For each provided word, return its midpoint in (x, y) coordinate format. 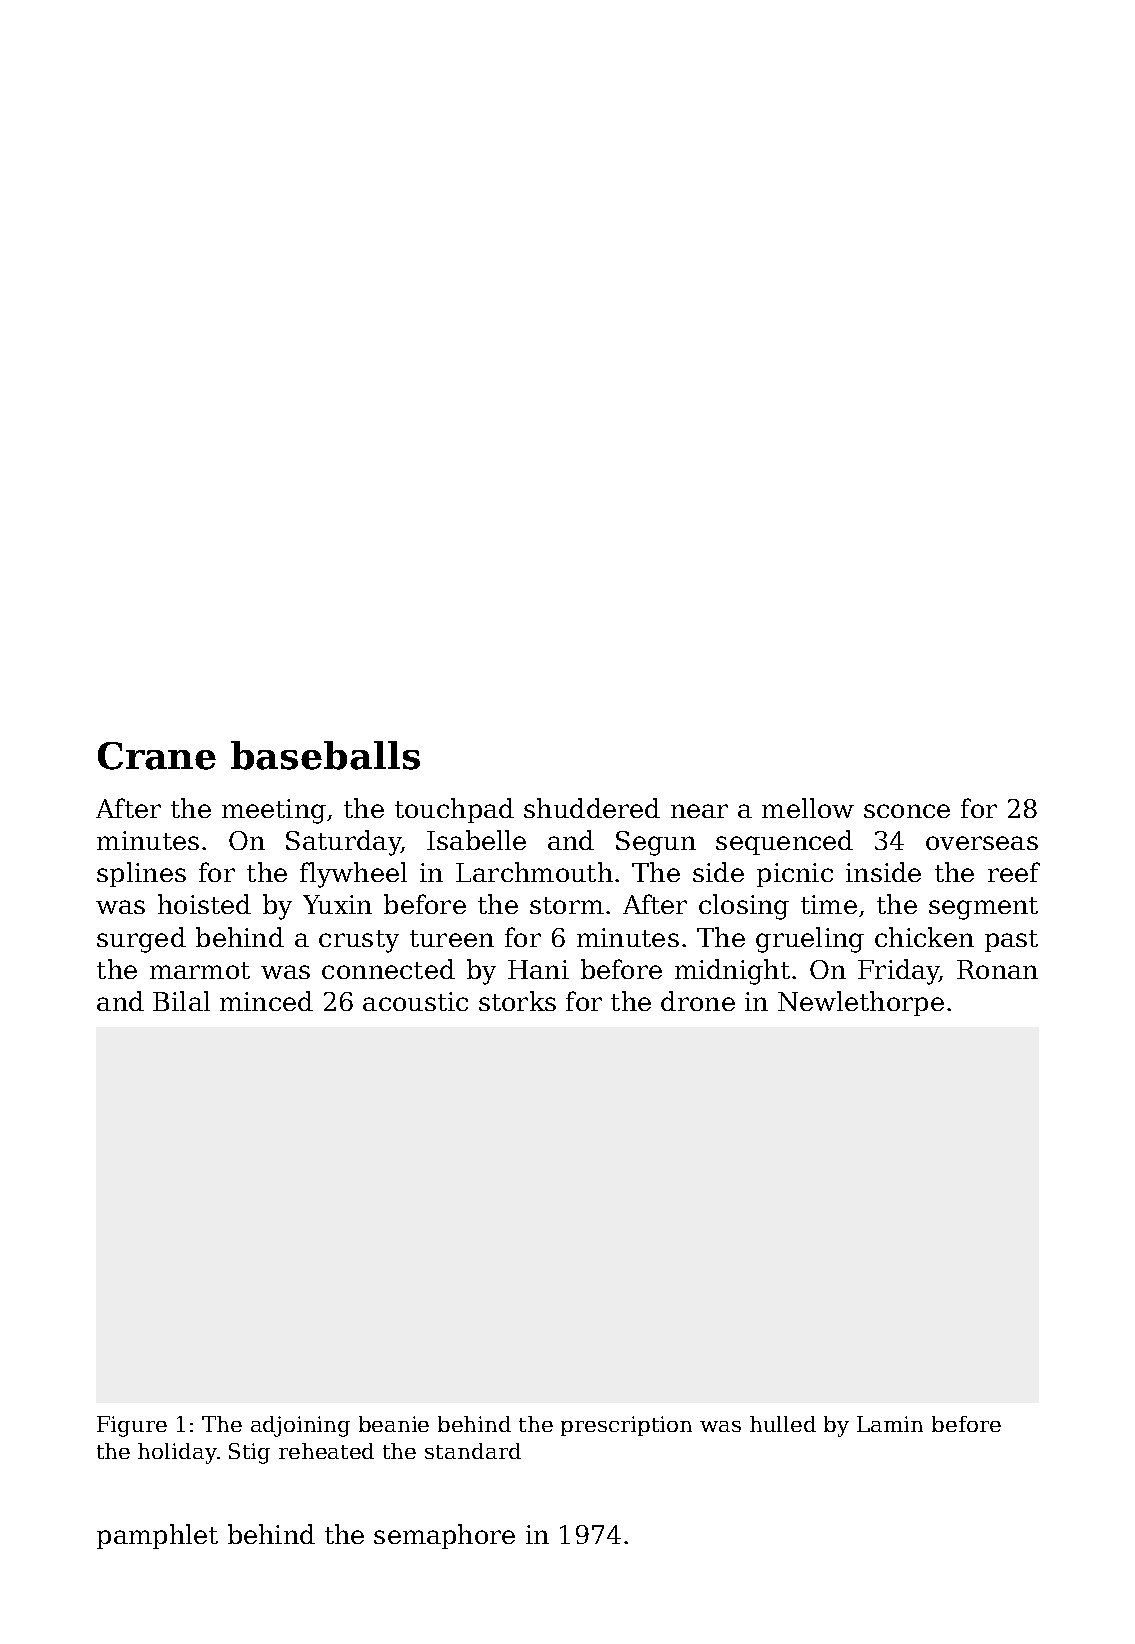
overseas (982, 843)
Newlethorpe (861, 1003)
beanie (394, 1424)
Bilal (181, 1001)
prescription (626, 1426)
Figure (132, 1426)
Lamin (890, 1424)
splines (141, 874)
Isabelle (476, 840)
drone (698, 1001)
